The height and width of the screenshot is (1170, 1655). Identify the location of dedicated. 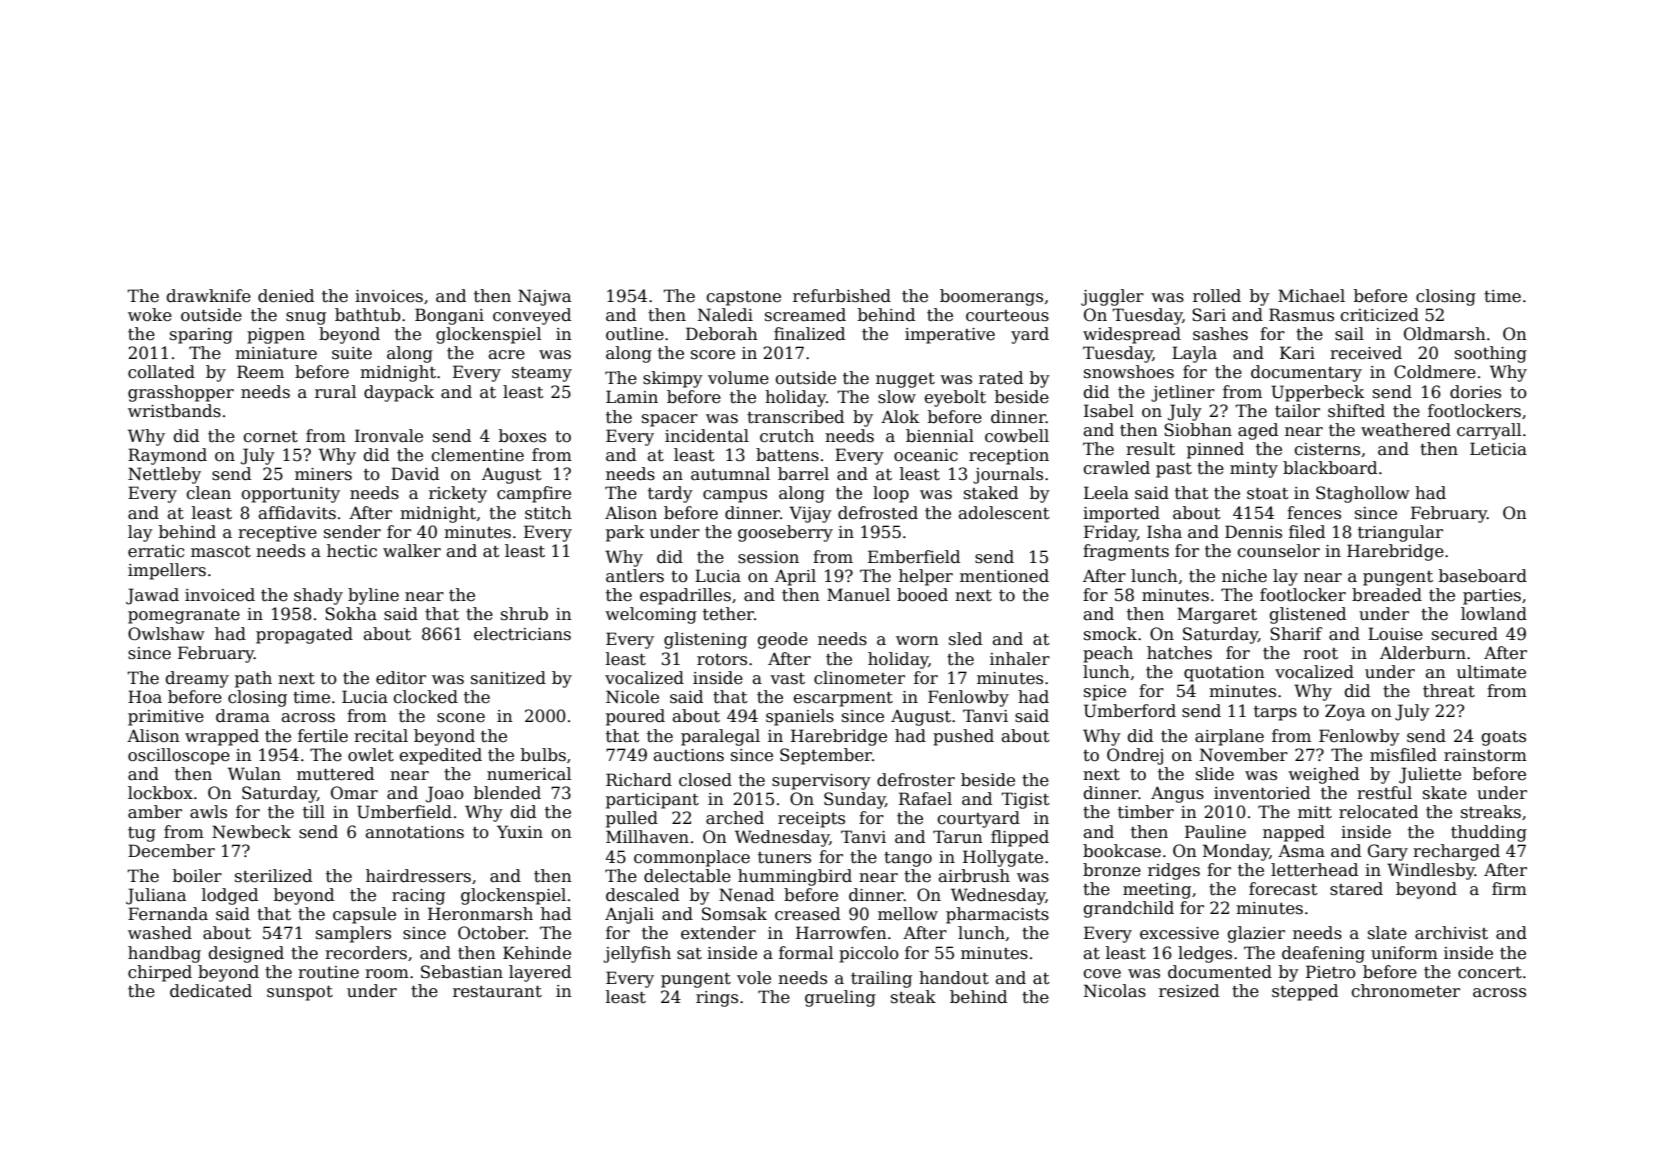
(211, 991).
